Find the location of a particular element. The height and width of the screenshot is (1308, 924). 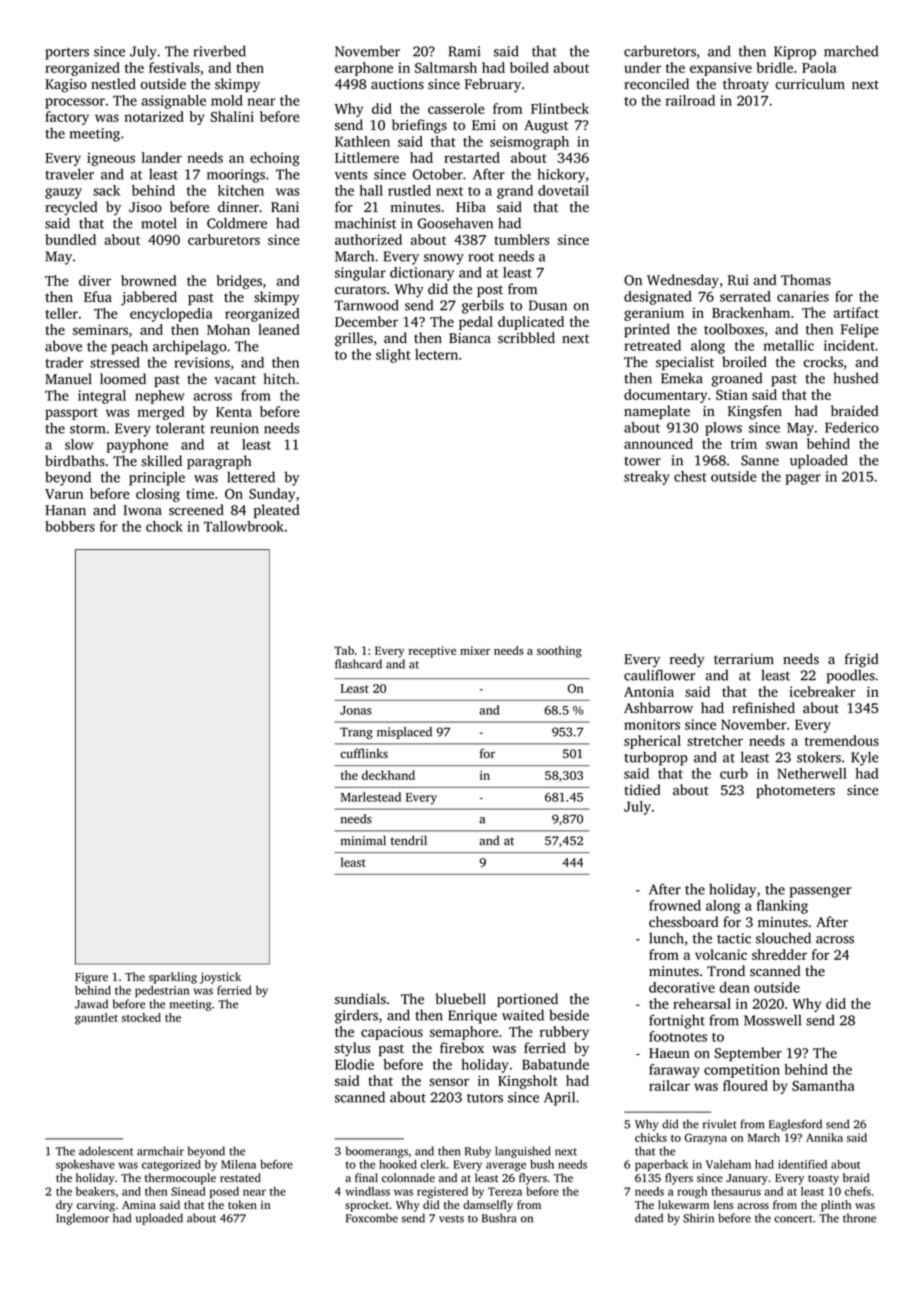

spherical is located at coordinates (652, 742).
